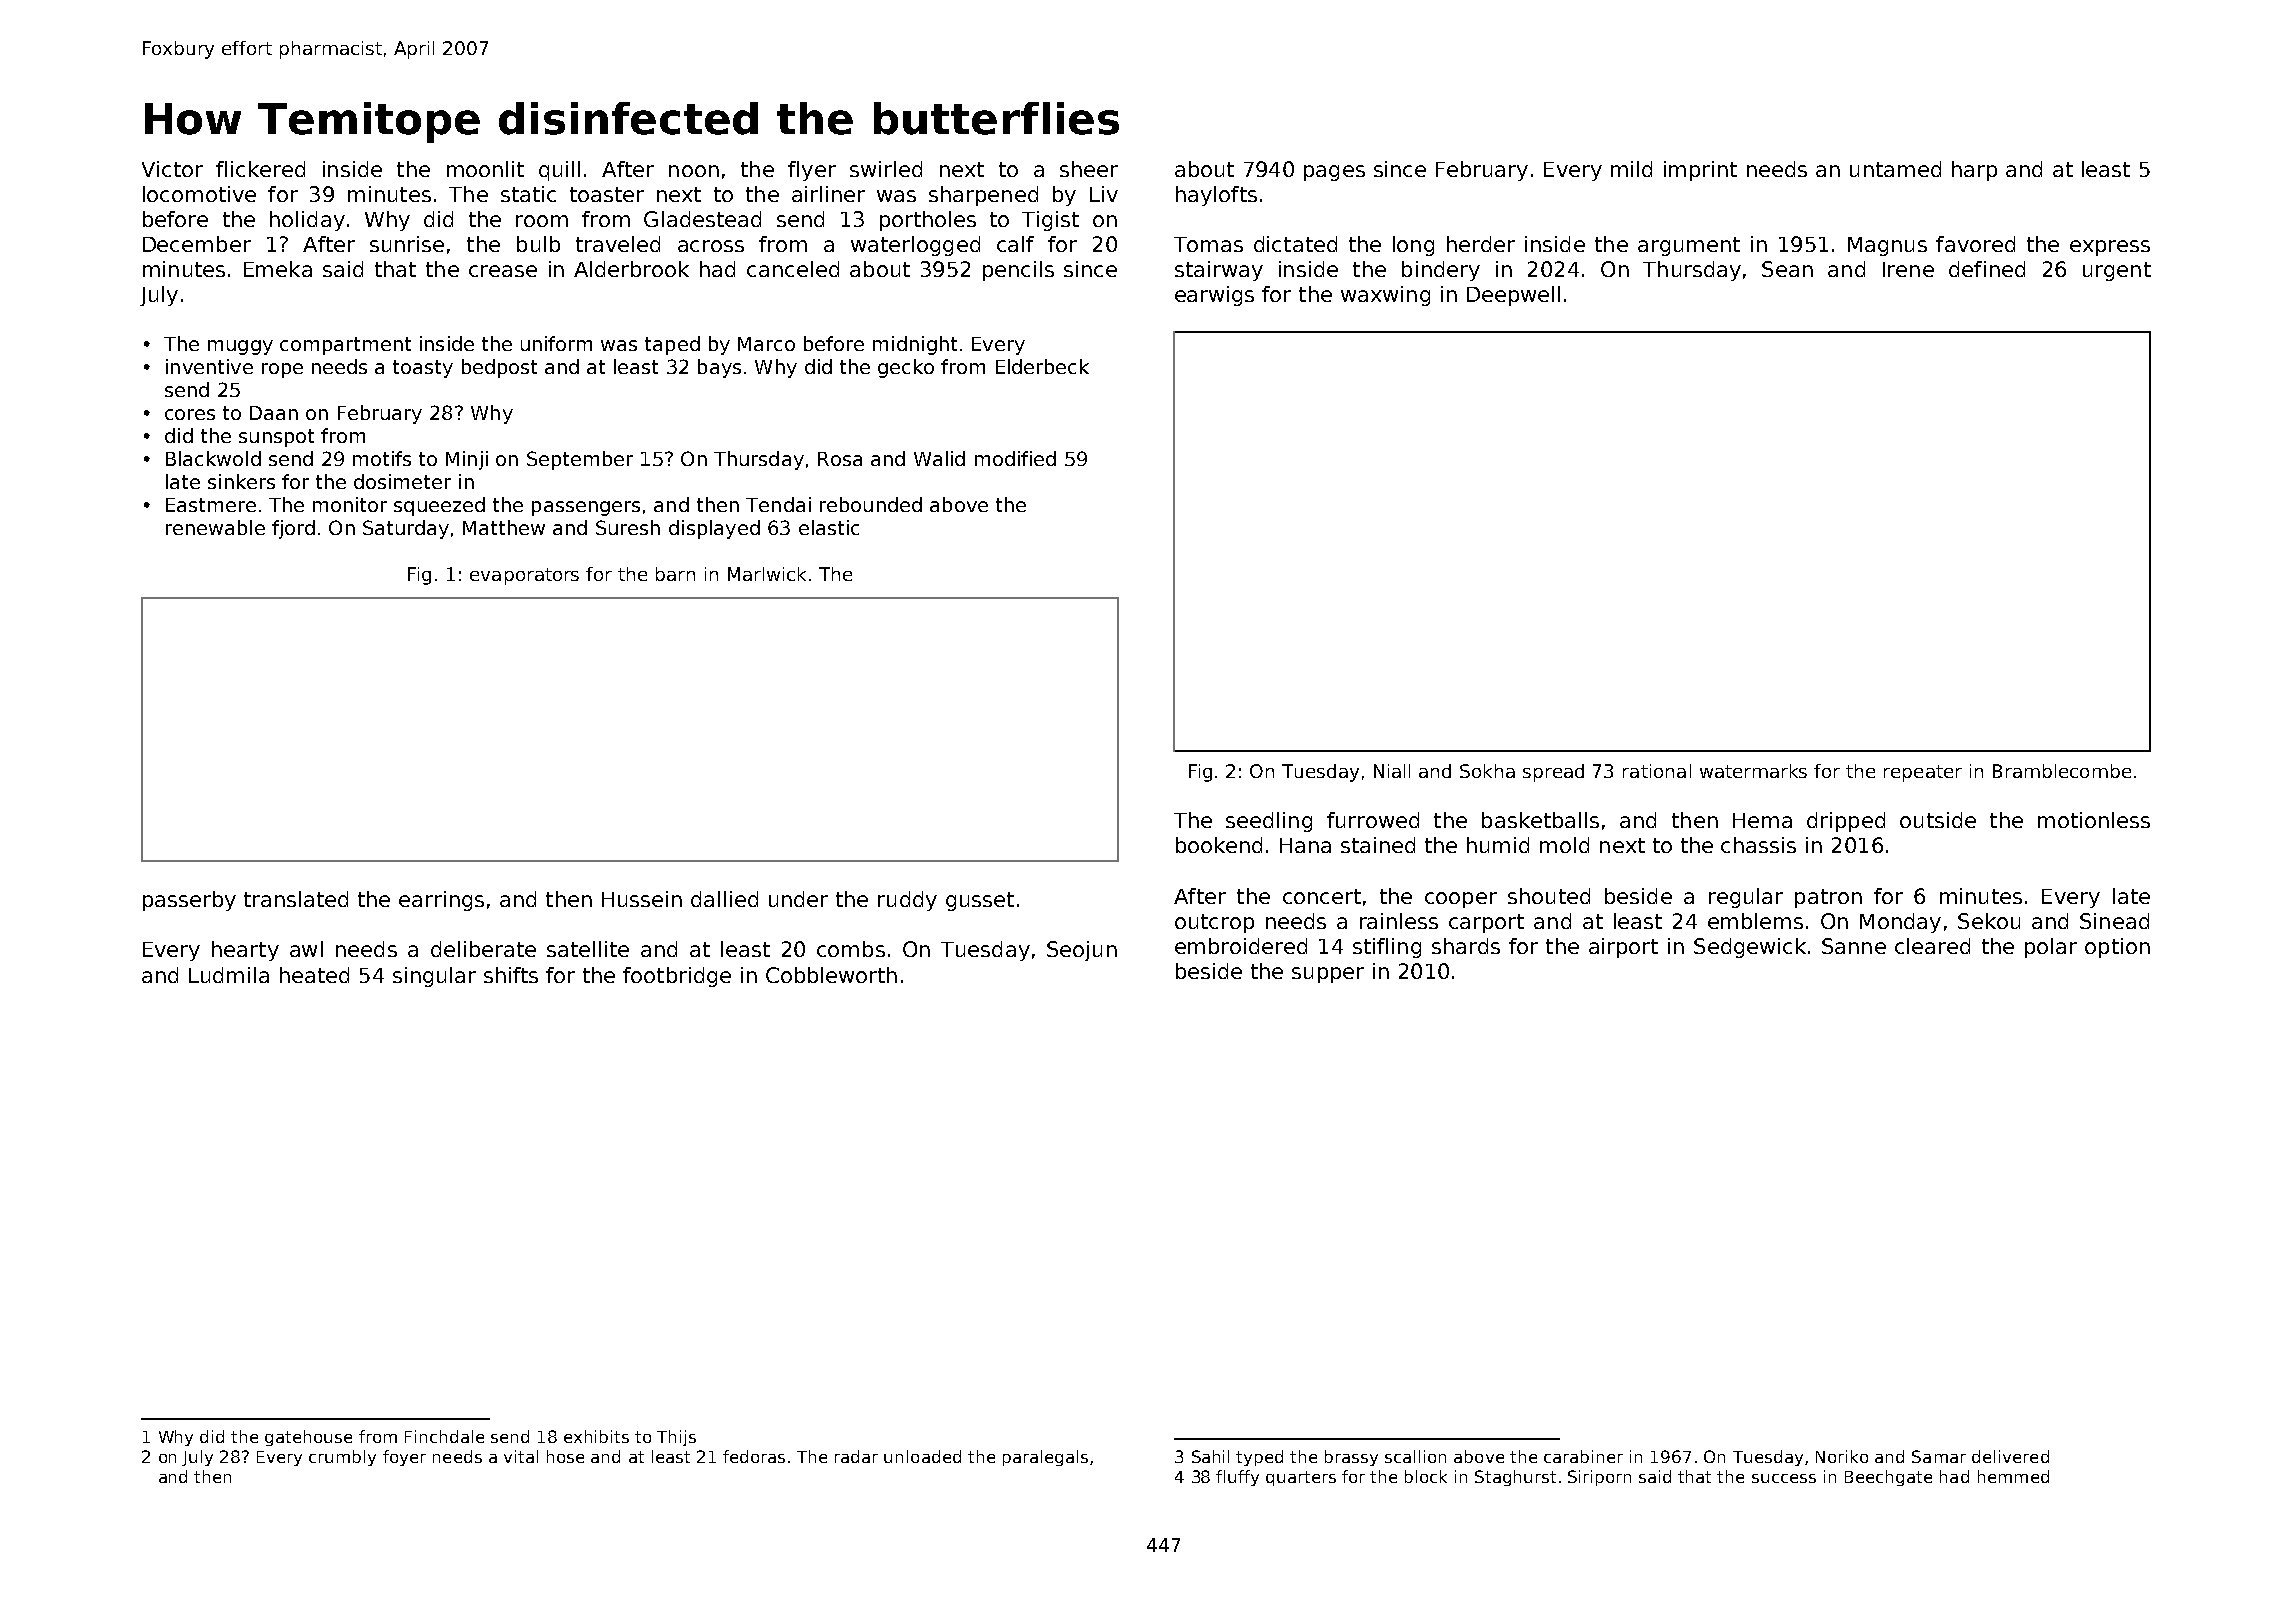 This screenshot has height=1620, width=2292. Describe the element at coordinates (172, 169) in the screenshot. I see `Victor` at that location.
